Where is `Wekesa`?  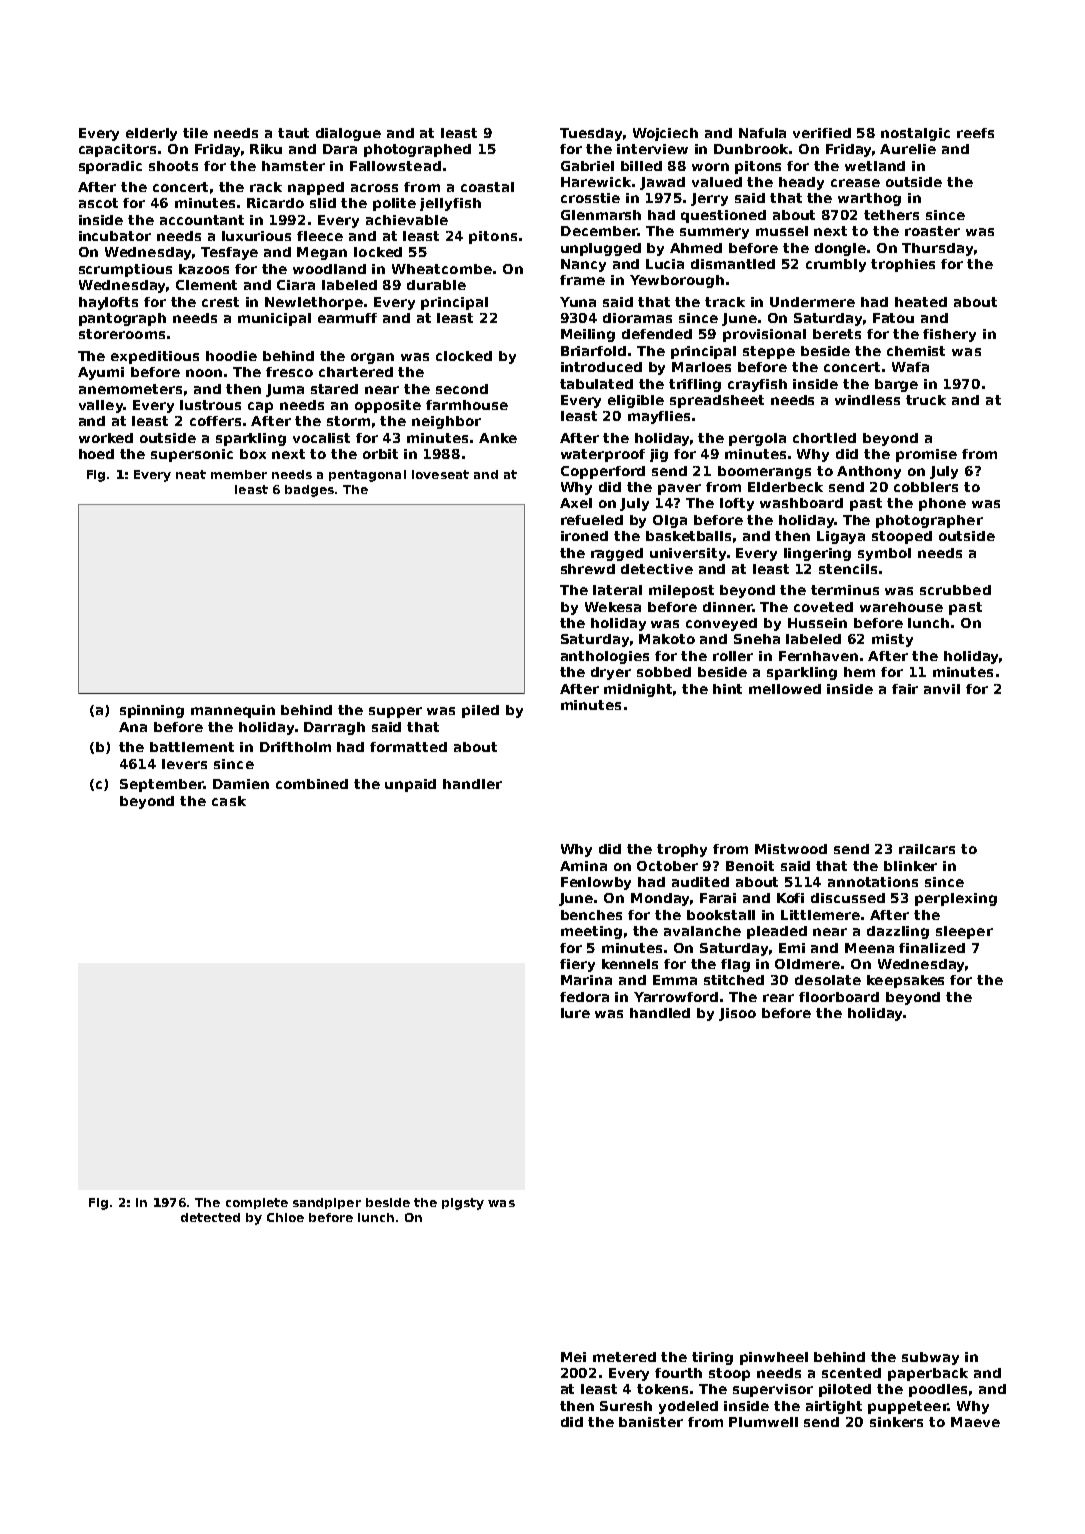 Wekesa is located at coordinates (613, 607).
